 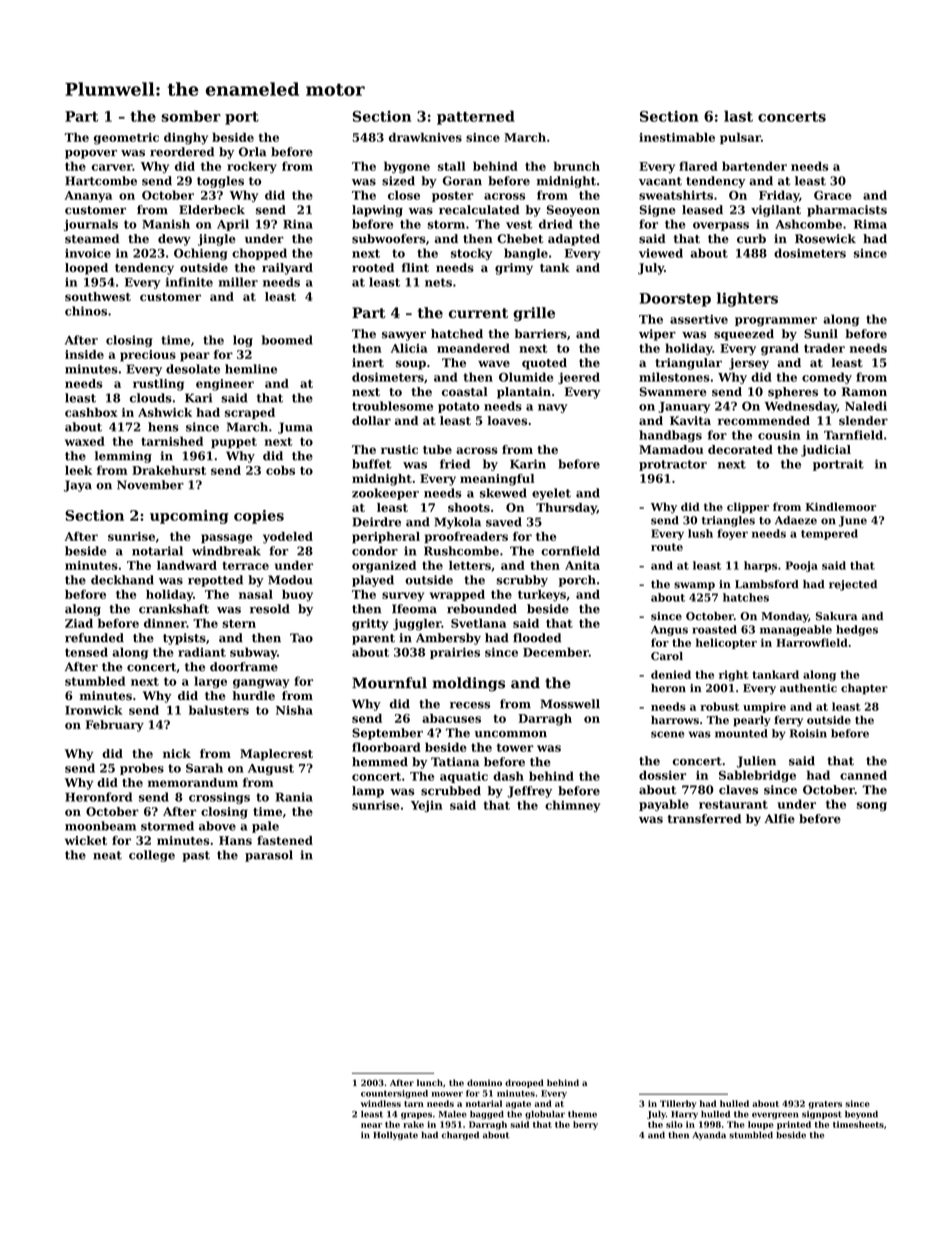 I want to click on scene, so click(x=667, y=734).
